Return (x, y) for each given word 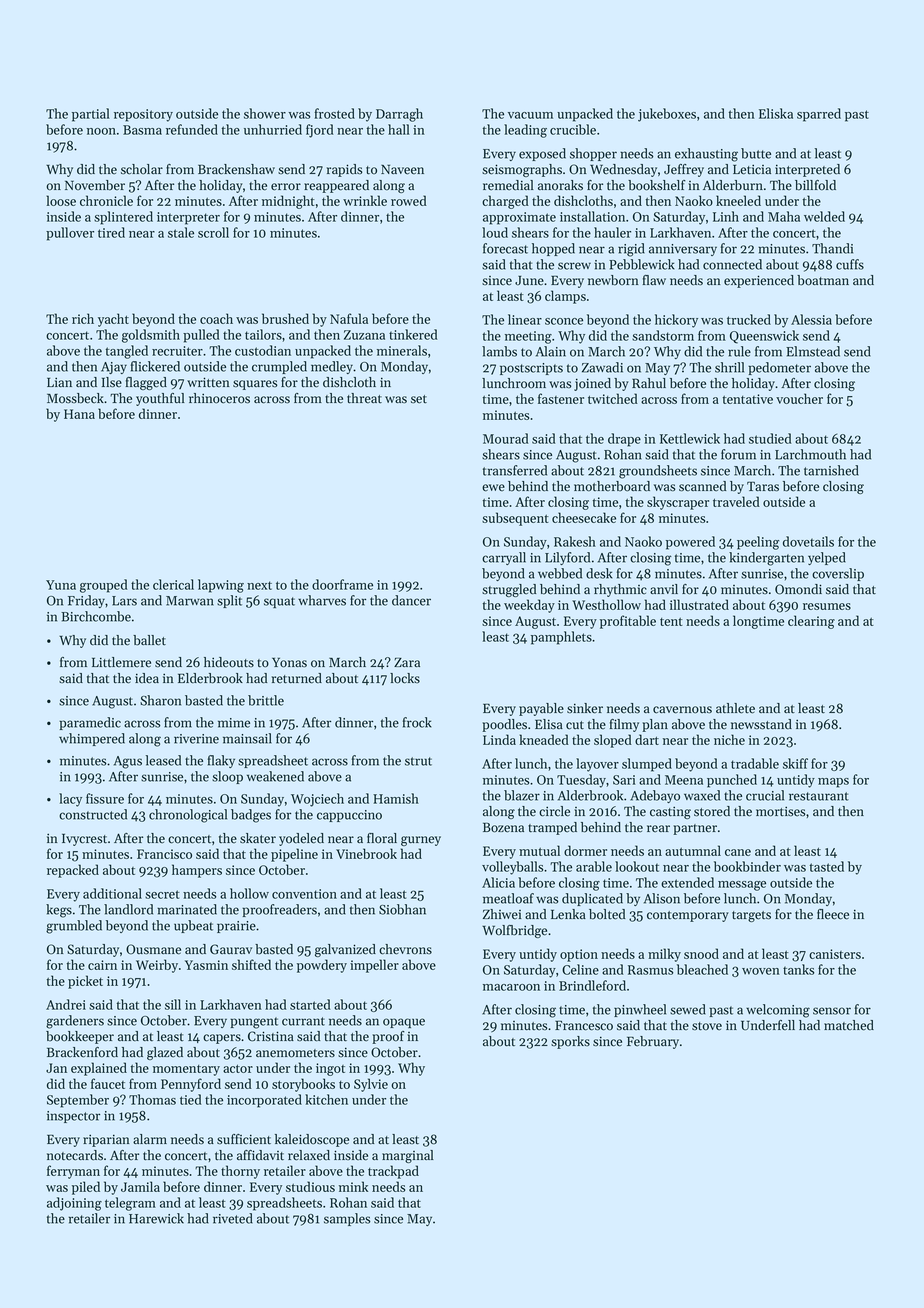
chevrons (405, 949)
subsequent (515, 519)
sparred (819, 115)
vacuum (530, 115)
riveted (233, 1218)
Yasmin (206, 965)
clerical (173, 584)
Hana (79, 414)
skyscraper (678, 503)
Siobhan (402, 909)
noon (101, 131)
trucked (749, 319)
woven (761, 971)
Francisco (164, 854)
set (419, 399)
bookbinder (747, 866)
